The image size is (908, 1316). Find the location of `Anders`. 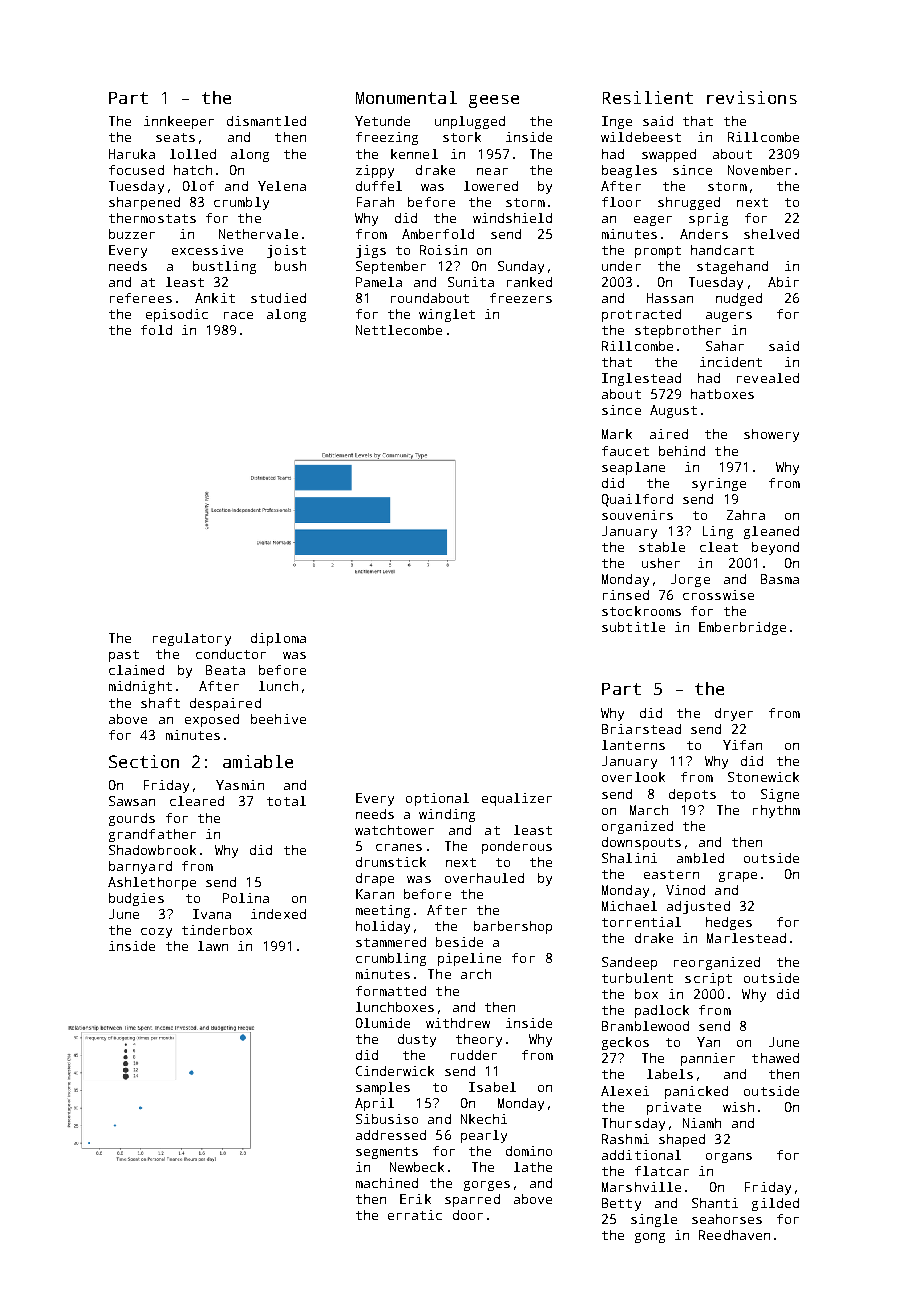

Anders is located at coordinates (704, 234).
